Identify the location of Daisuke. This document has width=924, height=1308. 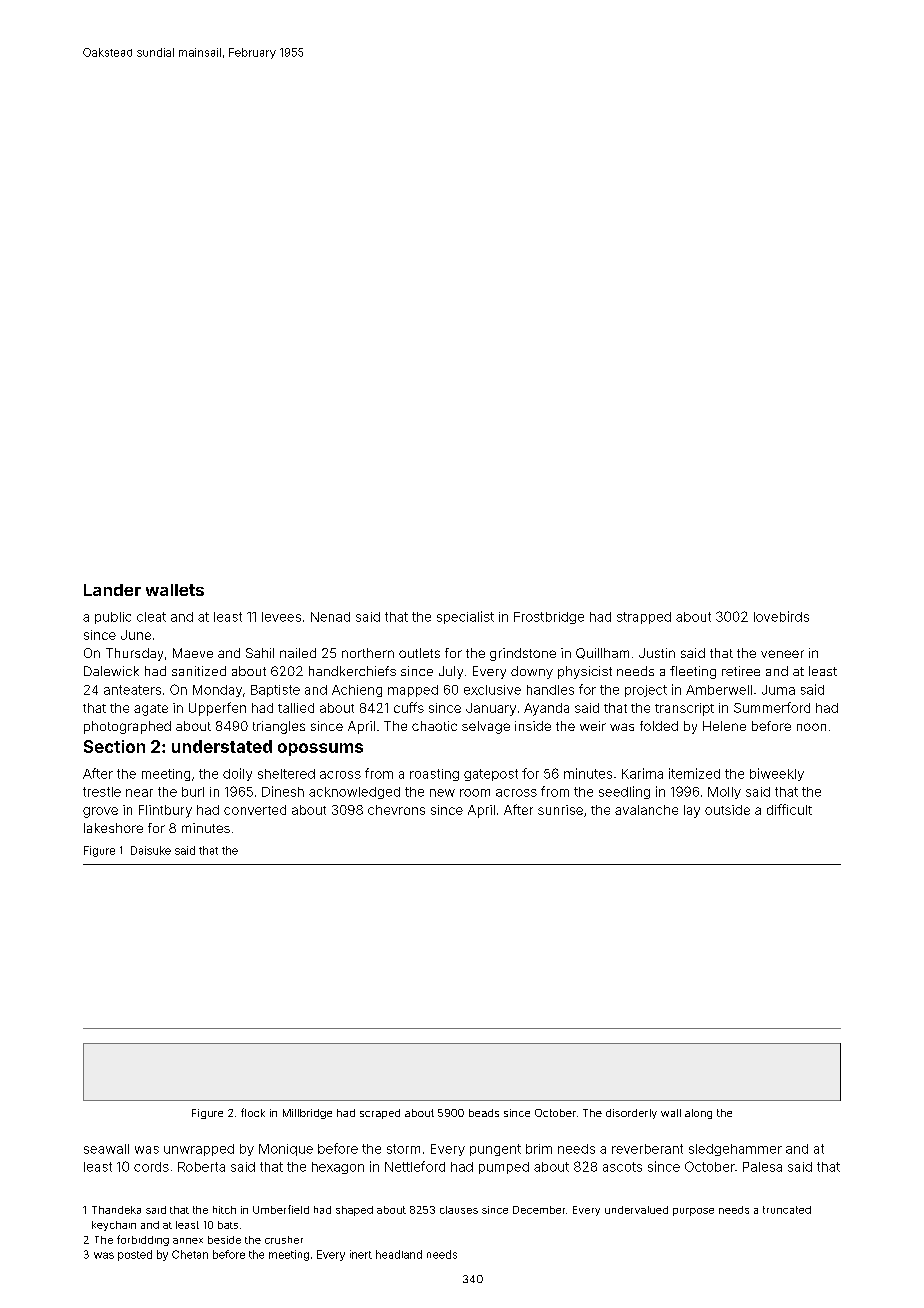
(151, 850).
